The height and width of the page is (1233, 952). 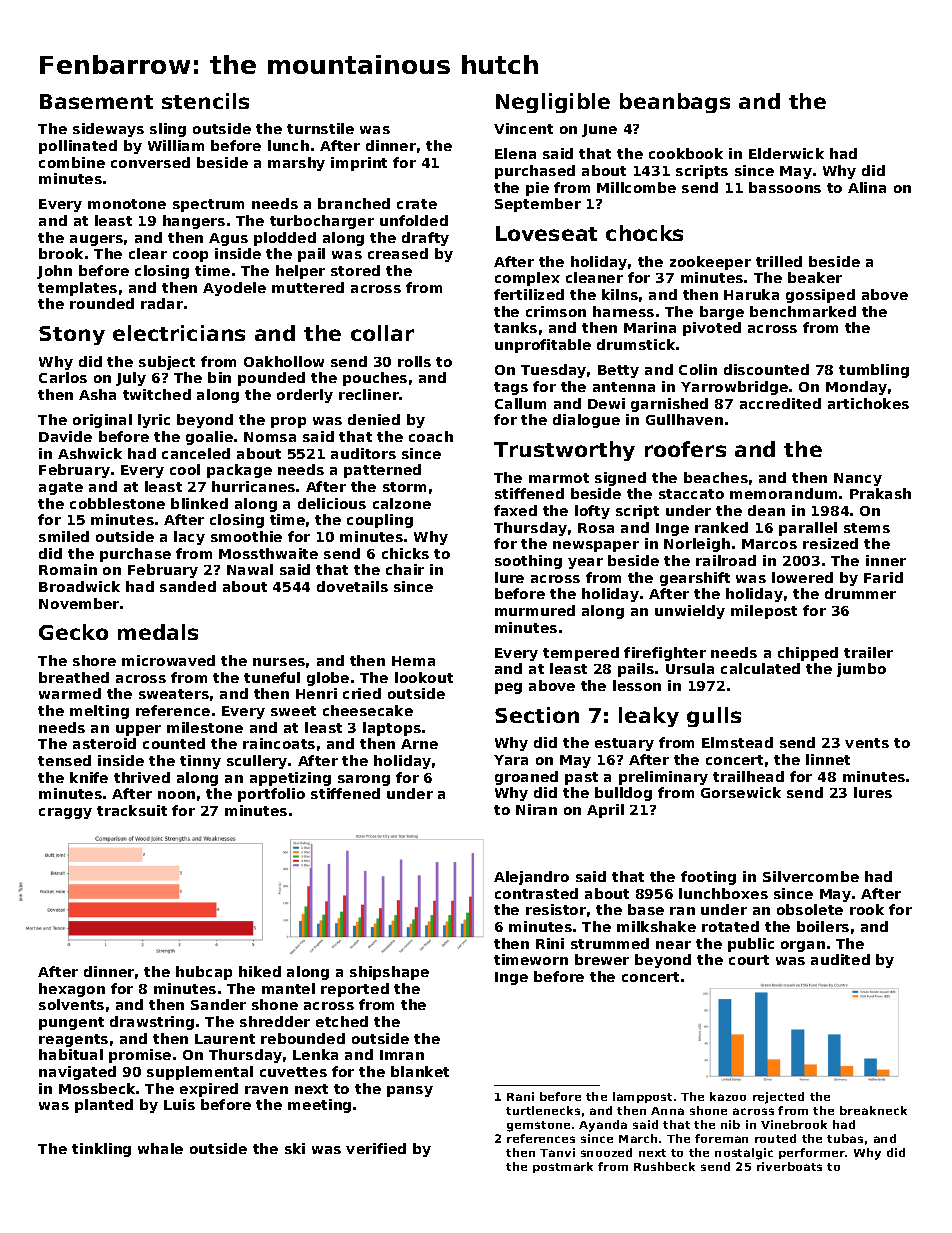 I want to click on verified, so click(x=376, y=1148).
